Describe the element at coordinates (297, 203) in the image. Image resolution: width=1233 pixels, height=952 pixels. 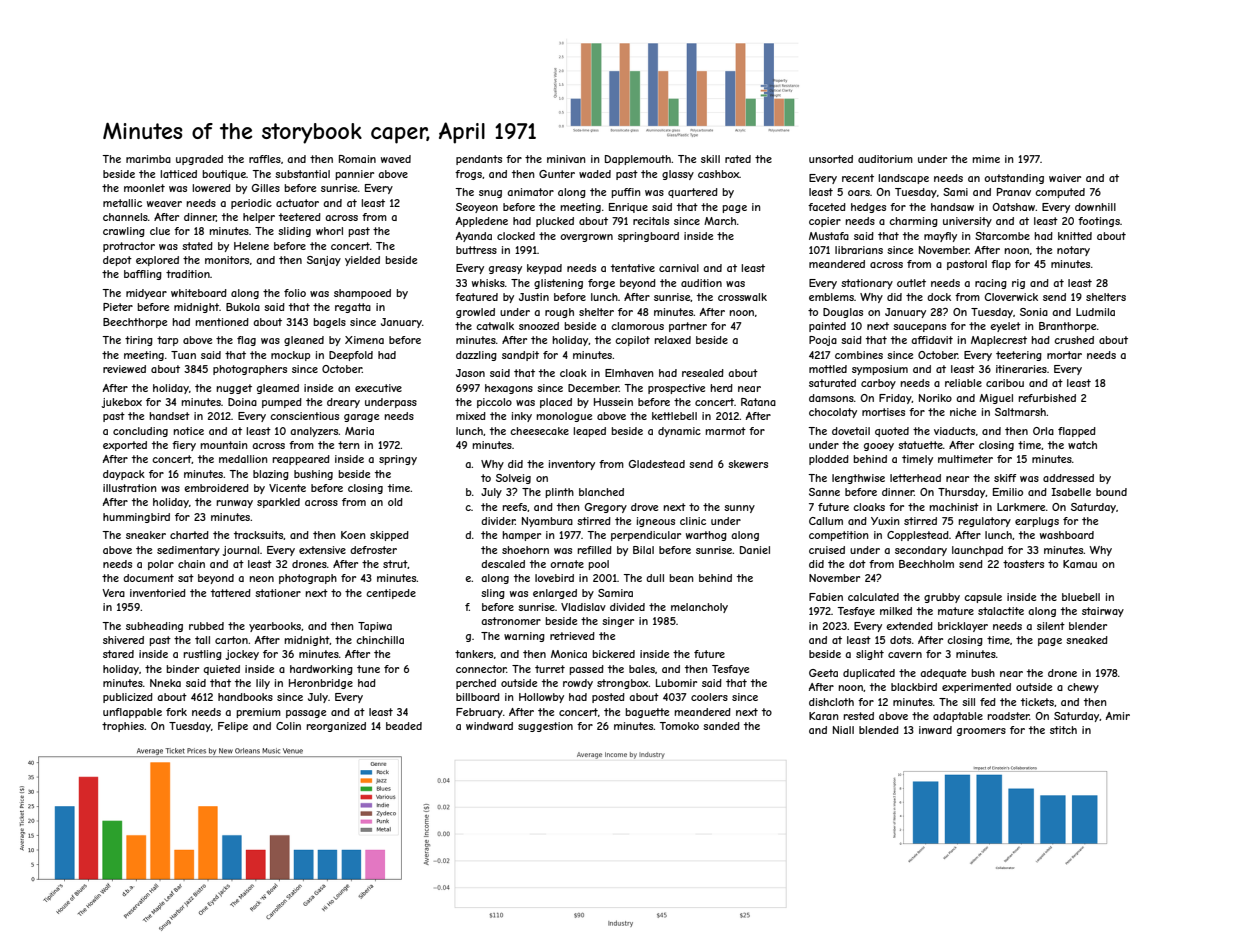
I see `actuator` at that location.
